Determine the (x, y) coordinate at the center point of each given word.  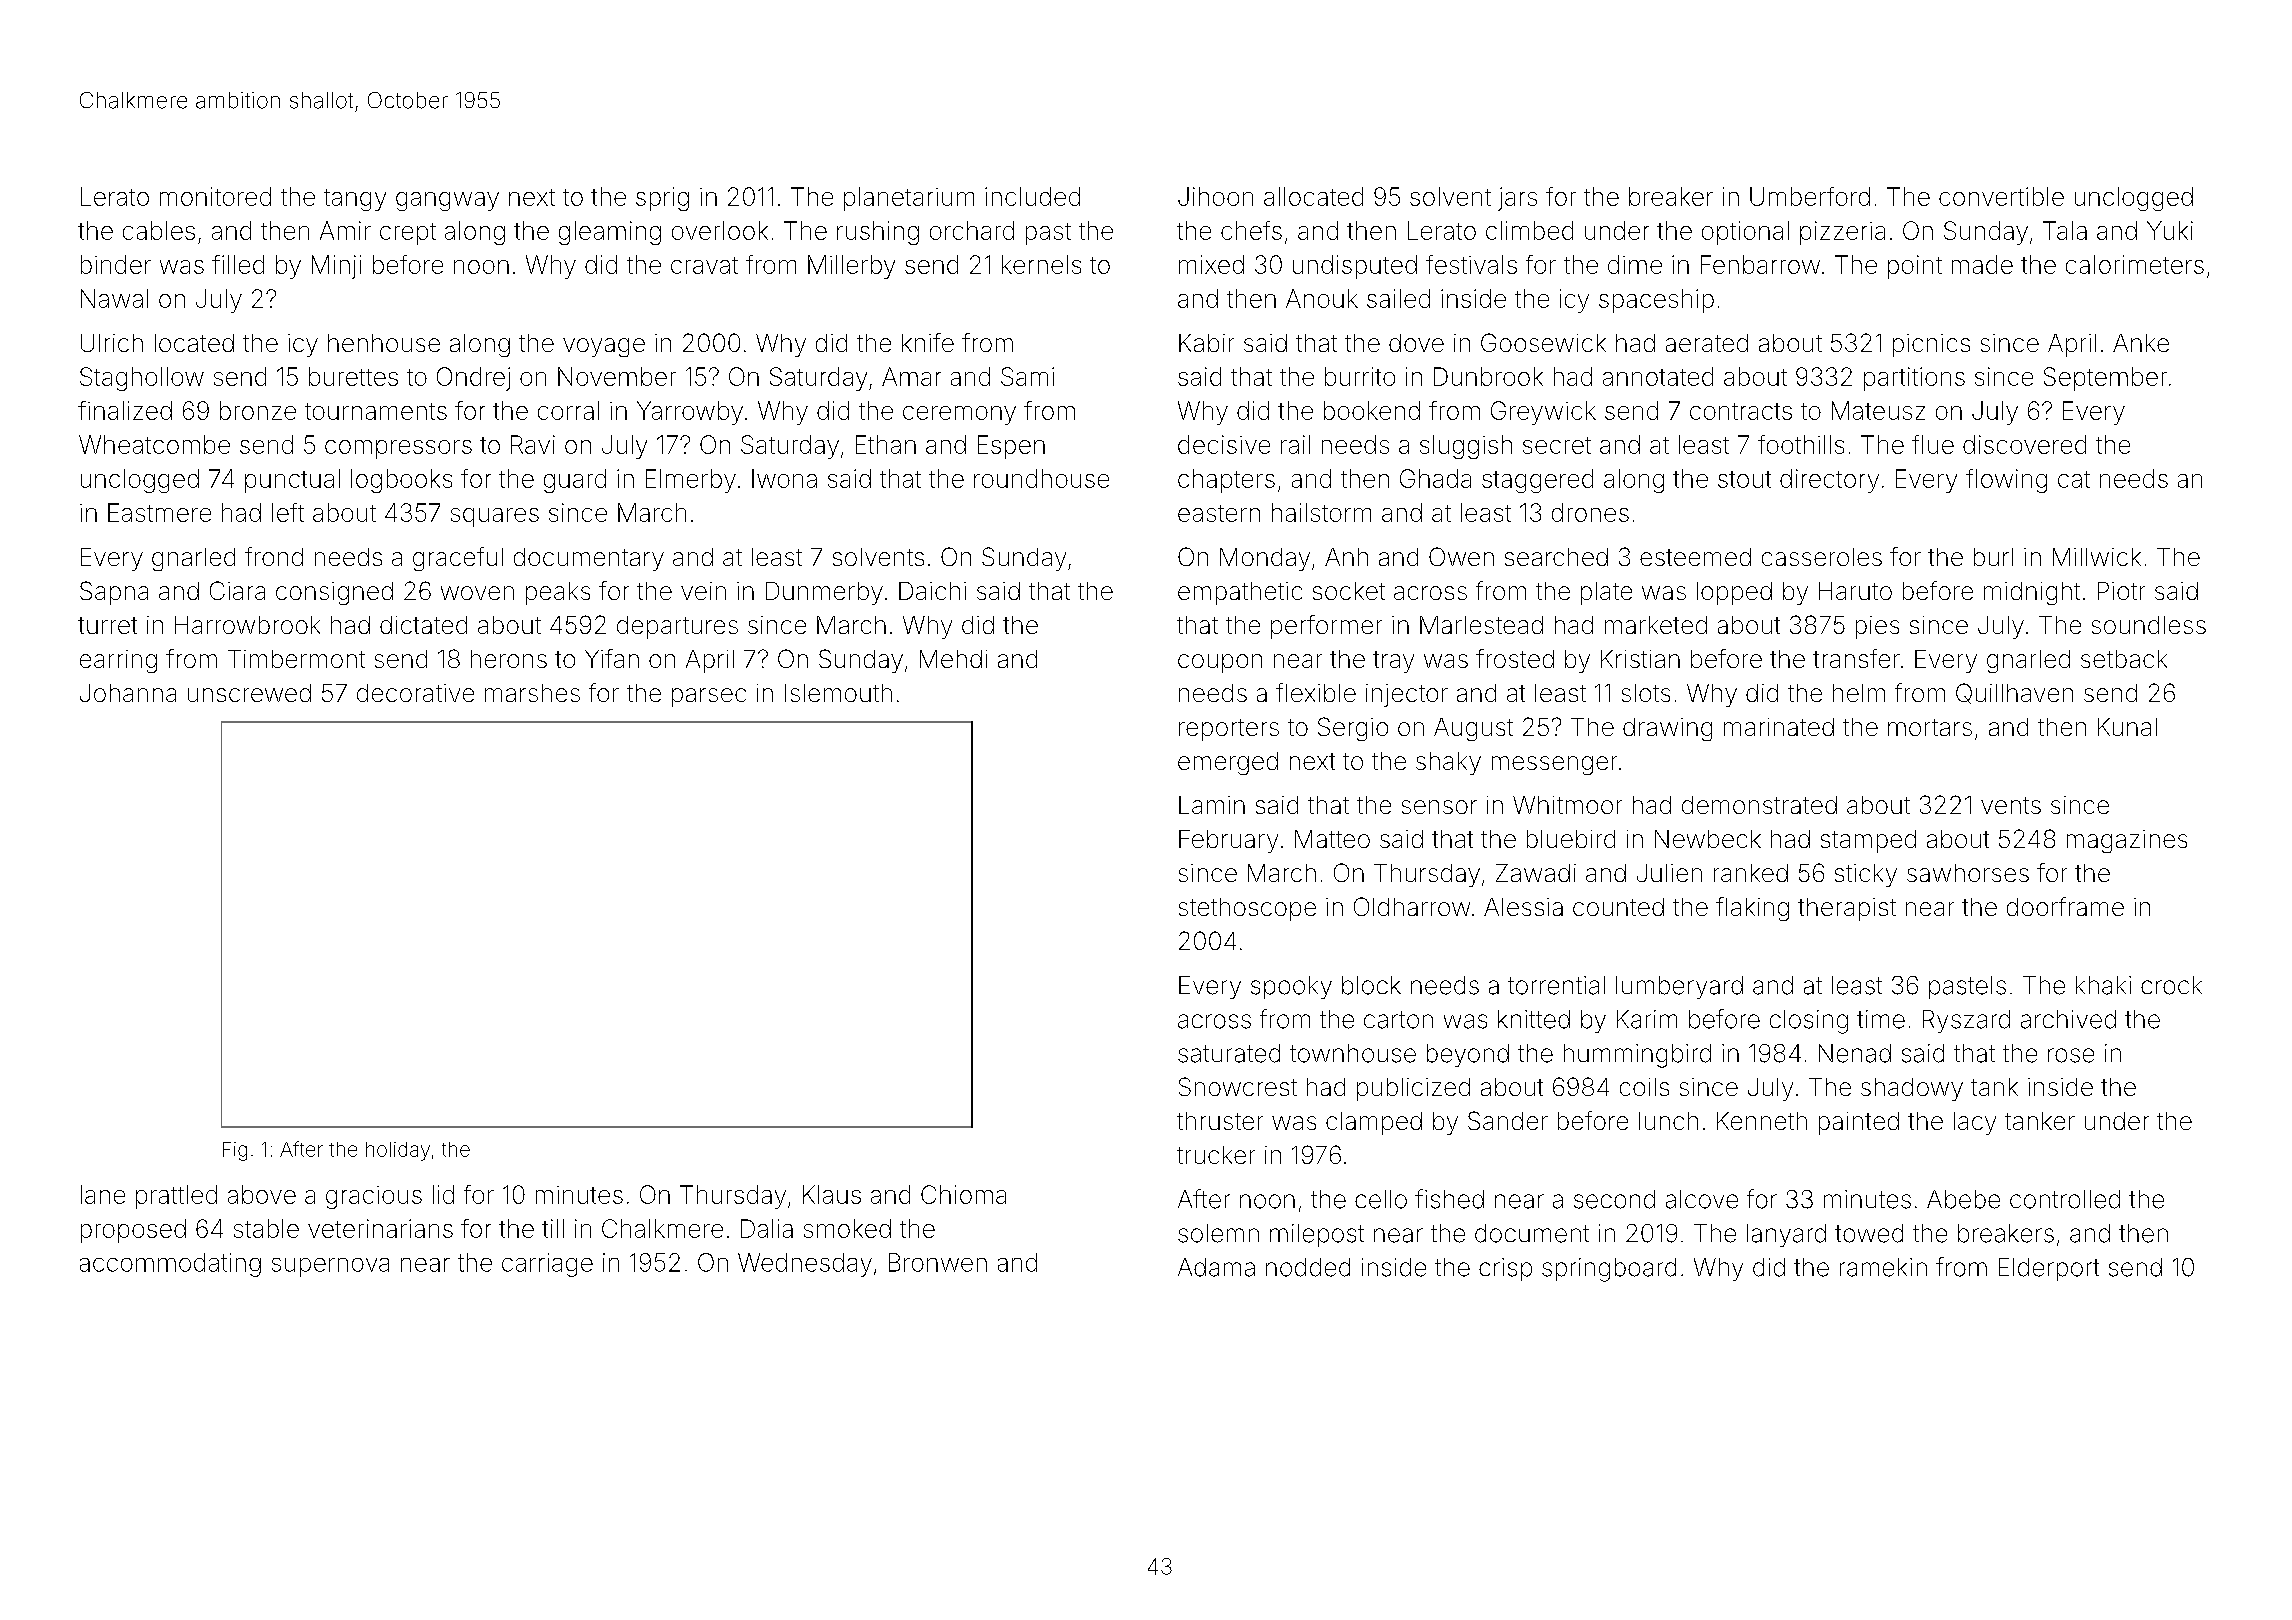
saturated (1229, 1053)
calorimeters (2135, 264)
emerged (1228, 763)
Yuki (2170, 230)
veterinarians (380, 1228)
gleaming (610, 233)
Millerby (851, 267)
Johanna (128, 693)
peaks (558, 593)
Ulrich (112, 343)
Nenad (1855, 1053)
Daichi (932, 591)
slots (1646, 693)
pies (1877, 627)
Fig (235, 1151)
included (1032, 196)
